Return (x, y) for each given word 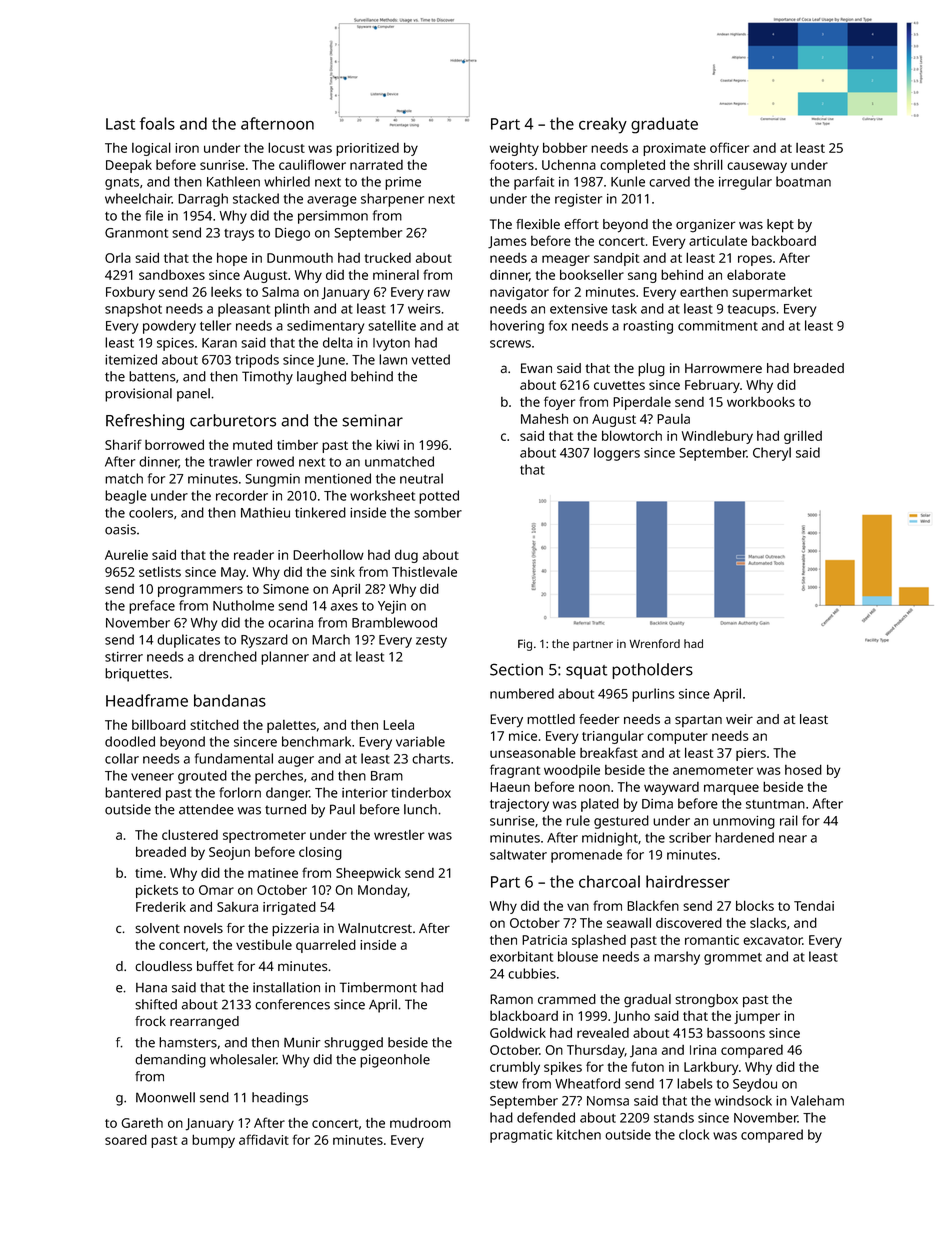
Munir (302, 1042)
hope (232, 259)
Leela (398, 725)
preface (152, 607)
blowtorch (632, 435)
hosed (803, 769)
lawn (393, 359)
